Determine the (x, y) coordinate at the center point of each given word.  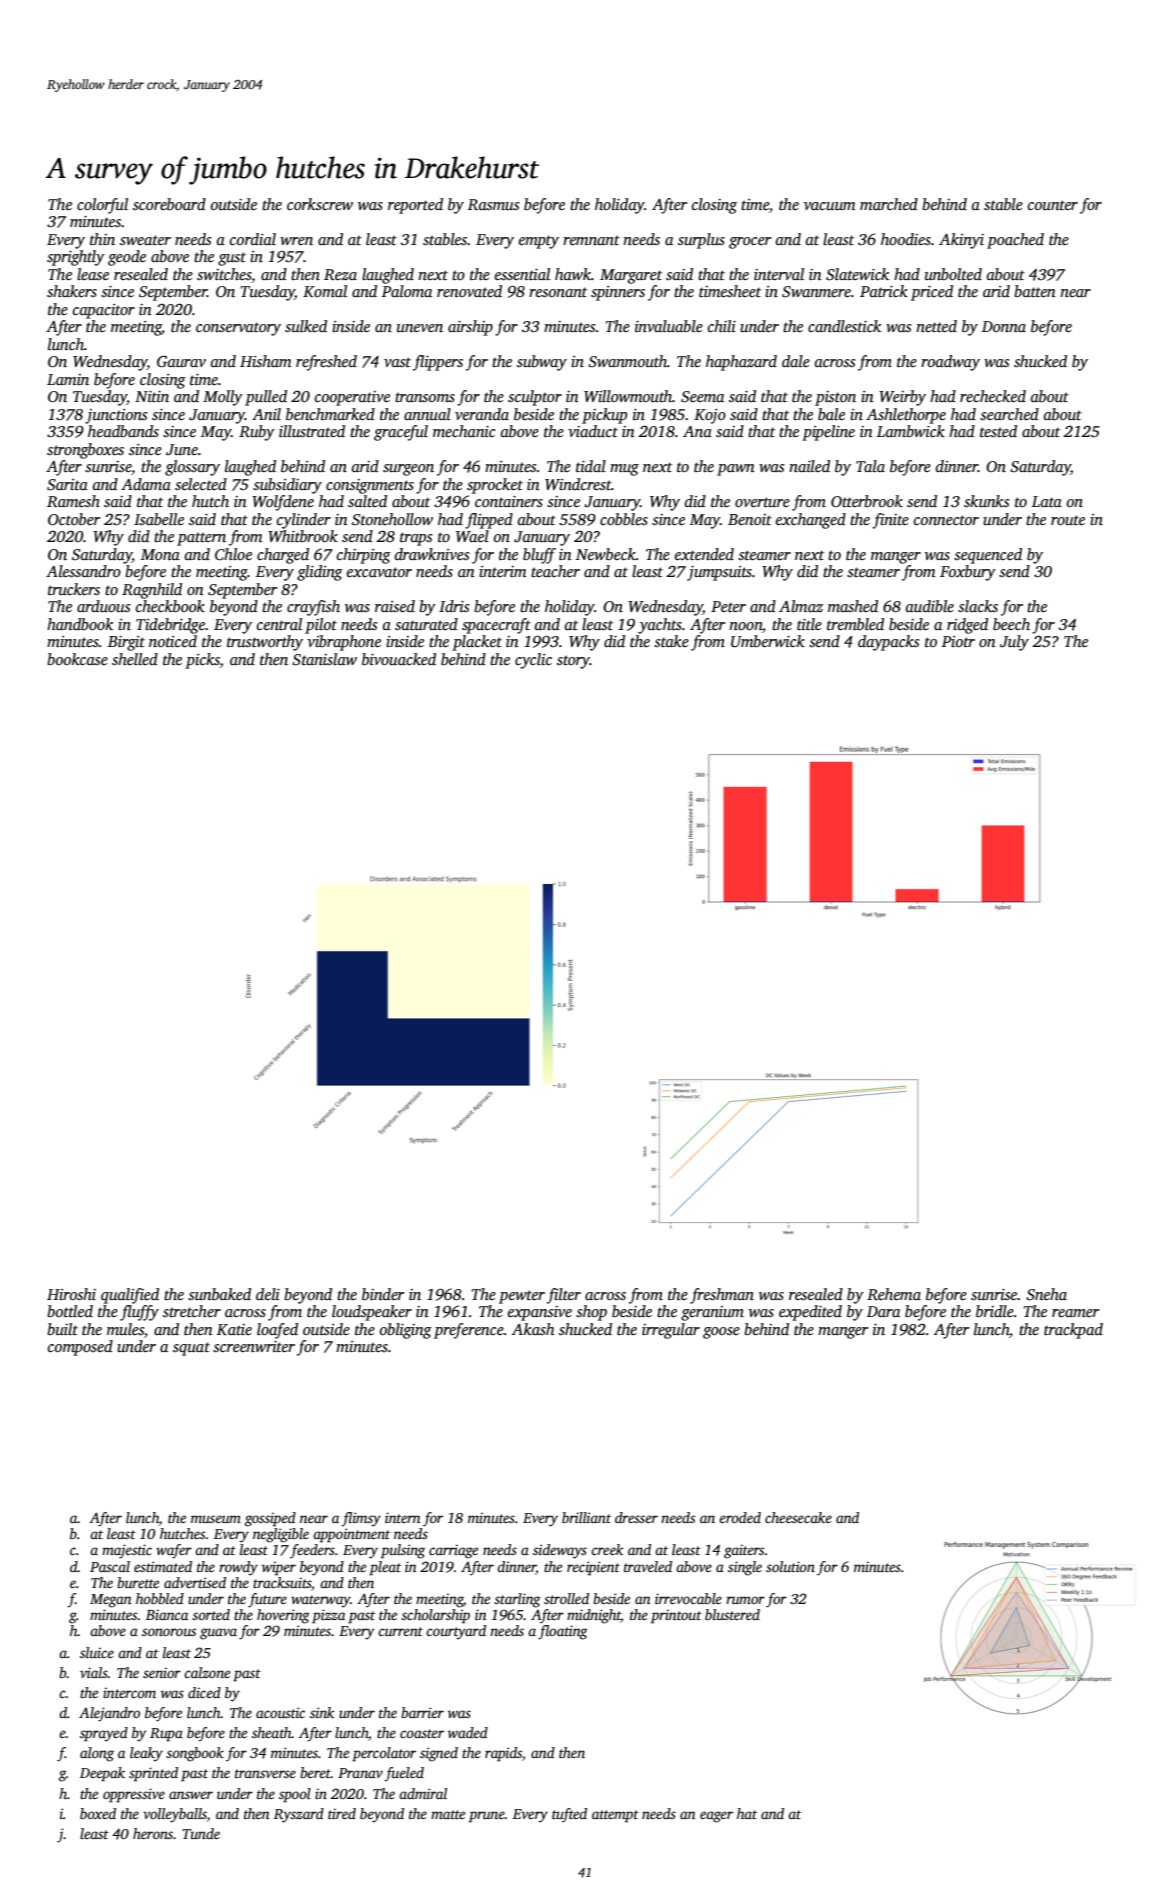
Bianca (167, 1615)
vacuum (830, 206)
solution (790, 1566)
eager (716, 1817)
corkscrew (320, 204)
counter (1053, 205)
